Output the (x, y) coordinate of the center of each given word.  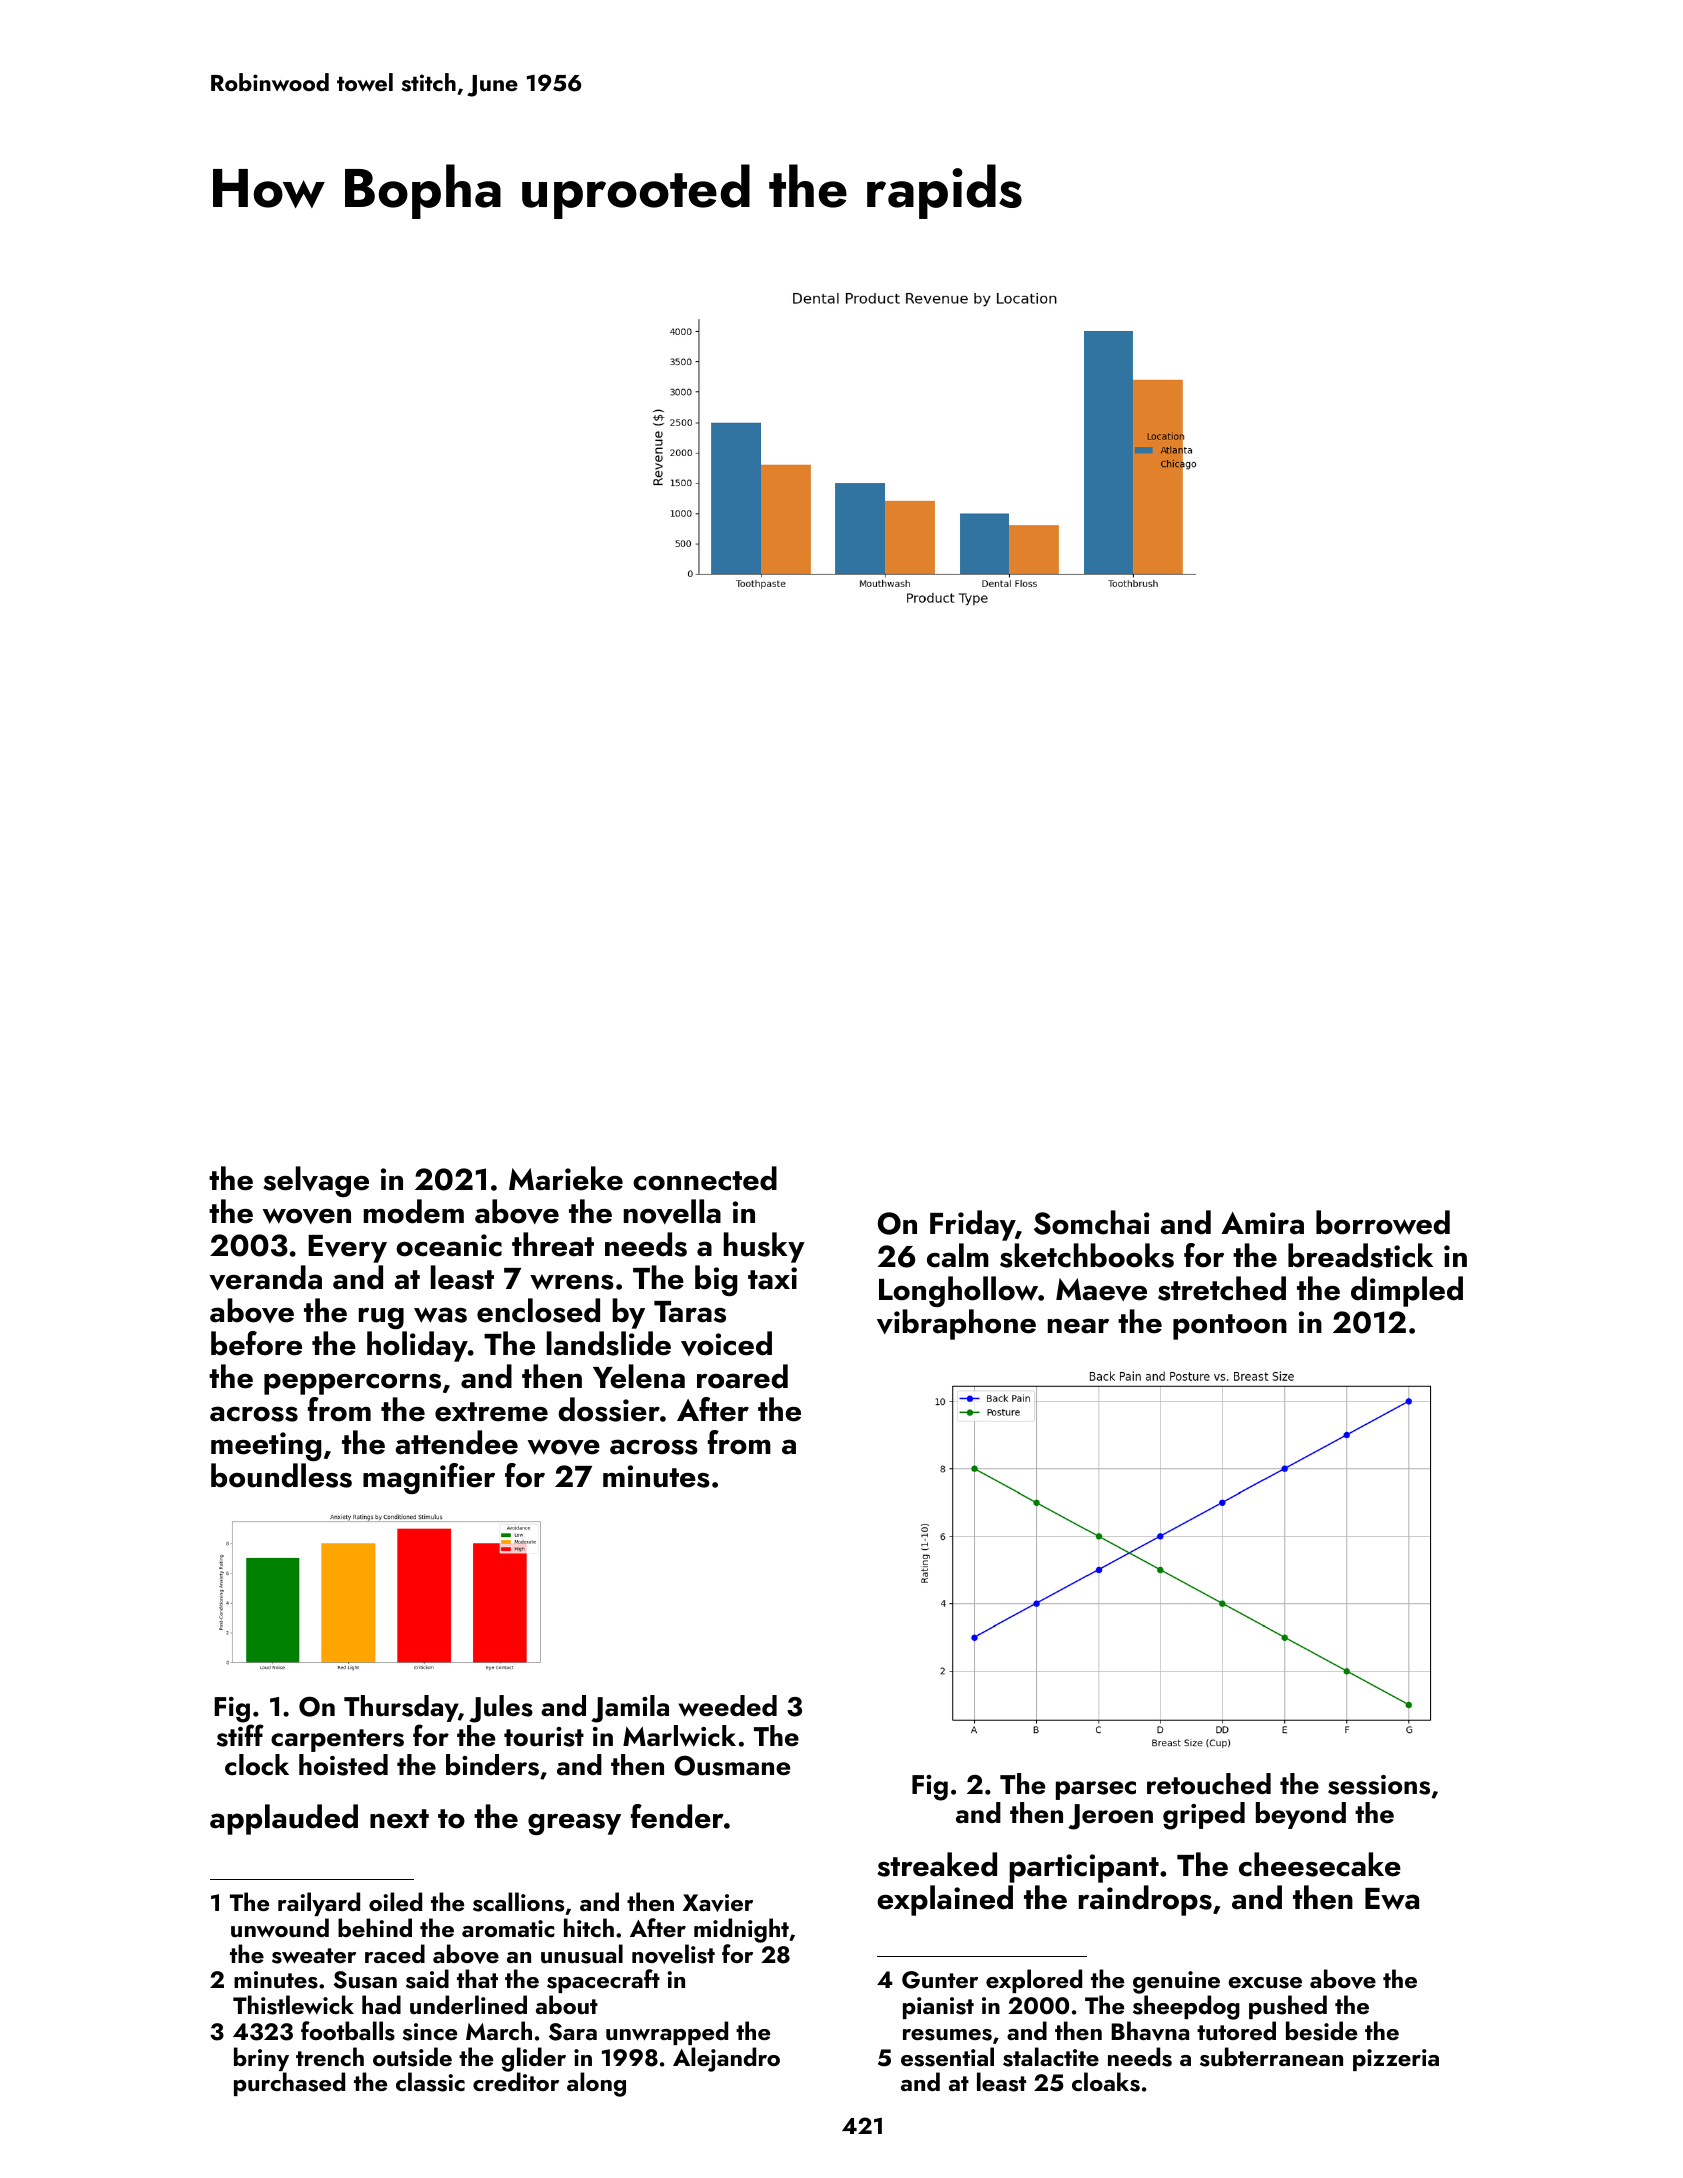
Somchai (1092, 1222)
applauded (284, 1819)
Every (347, 1248)
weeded (727, 1706)
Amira (1262, 1223)
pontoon (1230, 1327)
